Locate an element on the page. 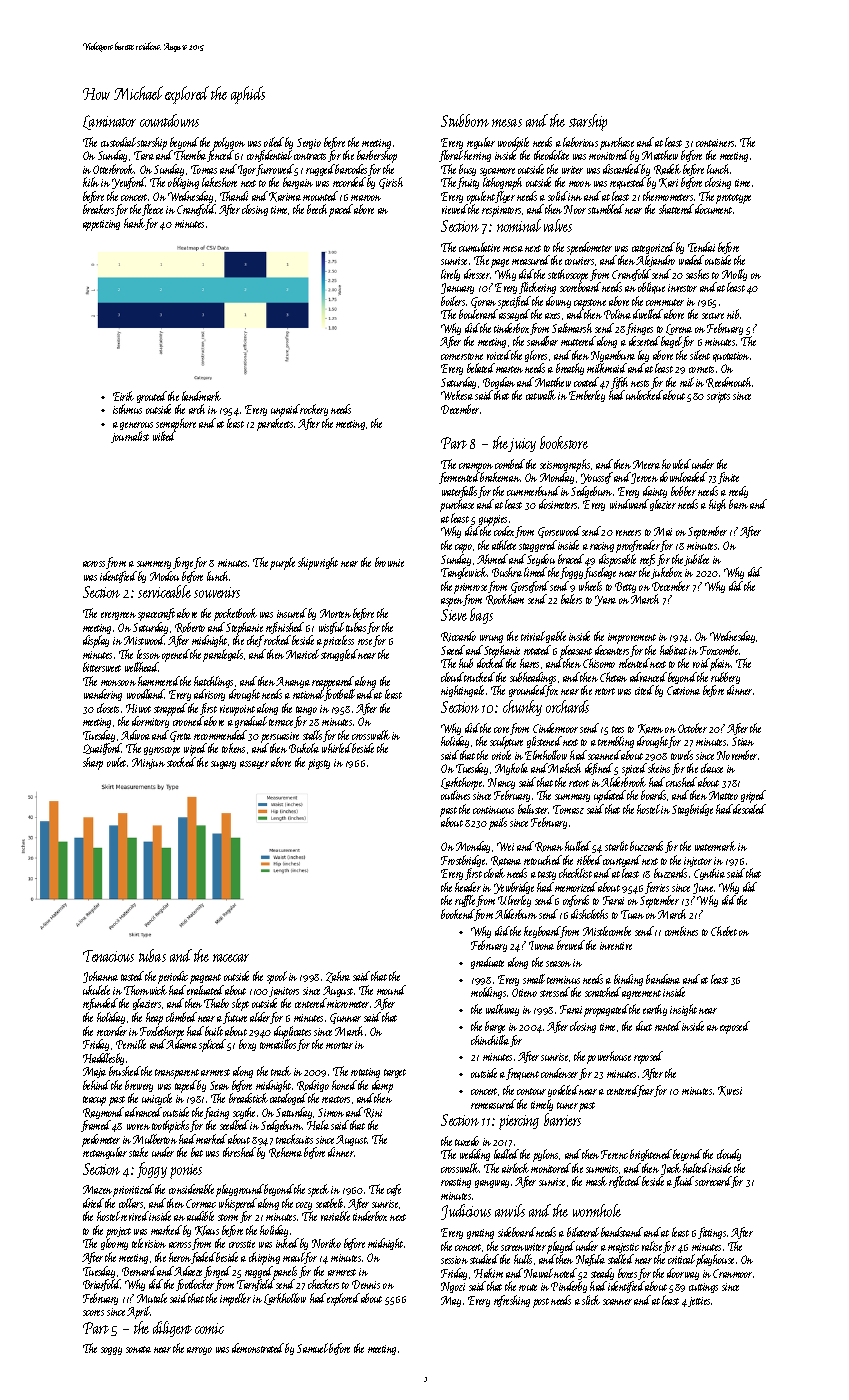 The height and width of the page is (1400, 849). racecar is located at coordinates (231, 958).
